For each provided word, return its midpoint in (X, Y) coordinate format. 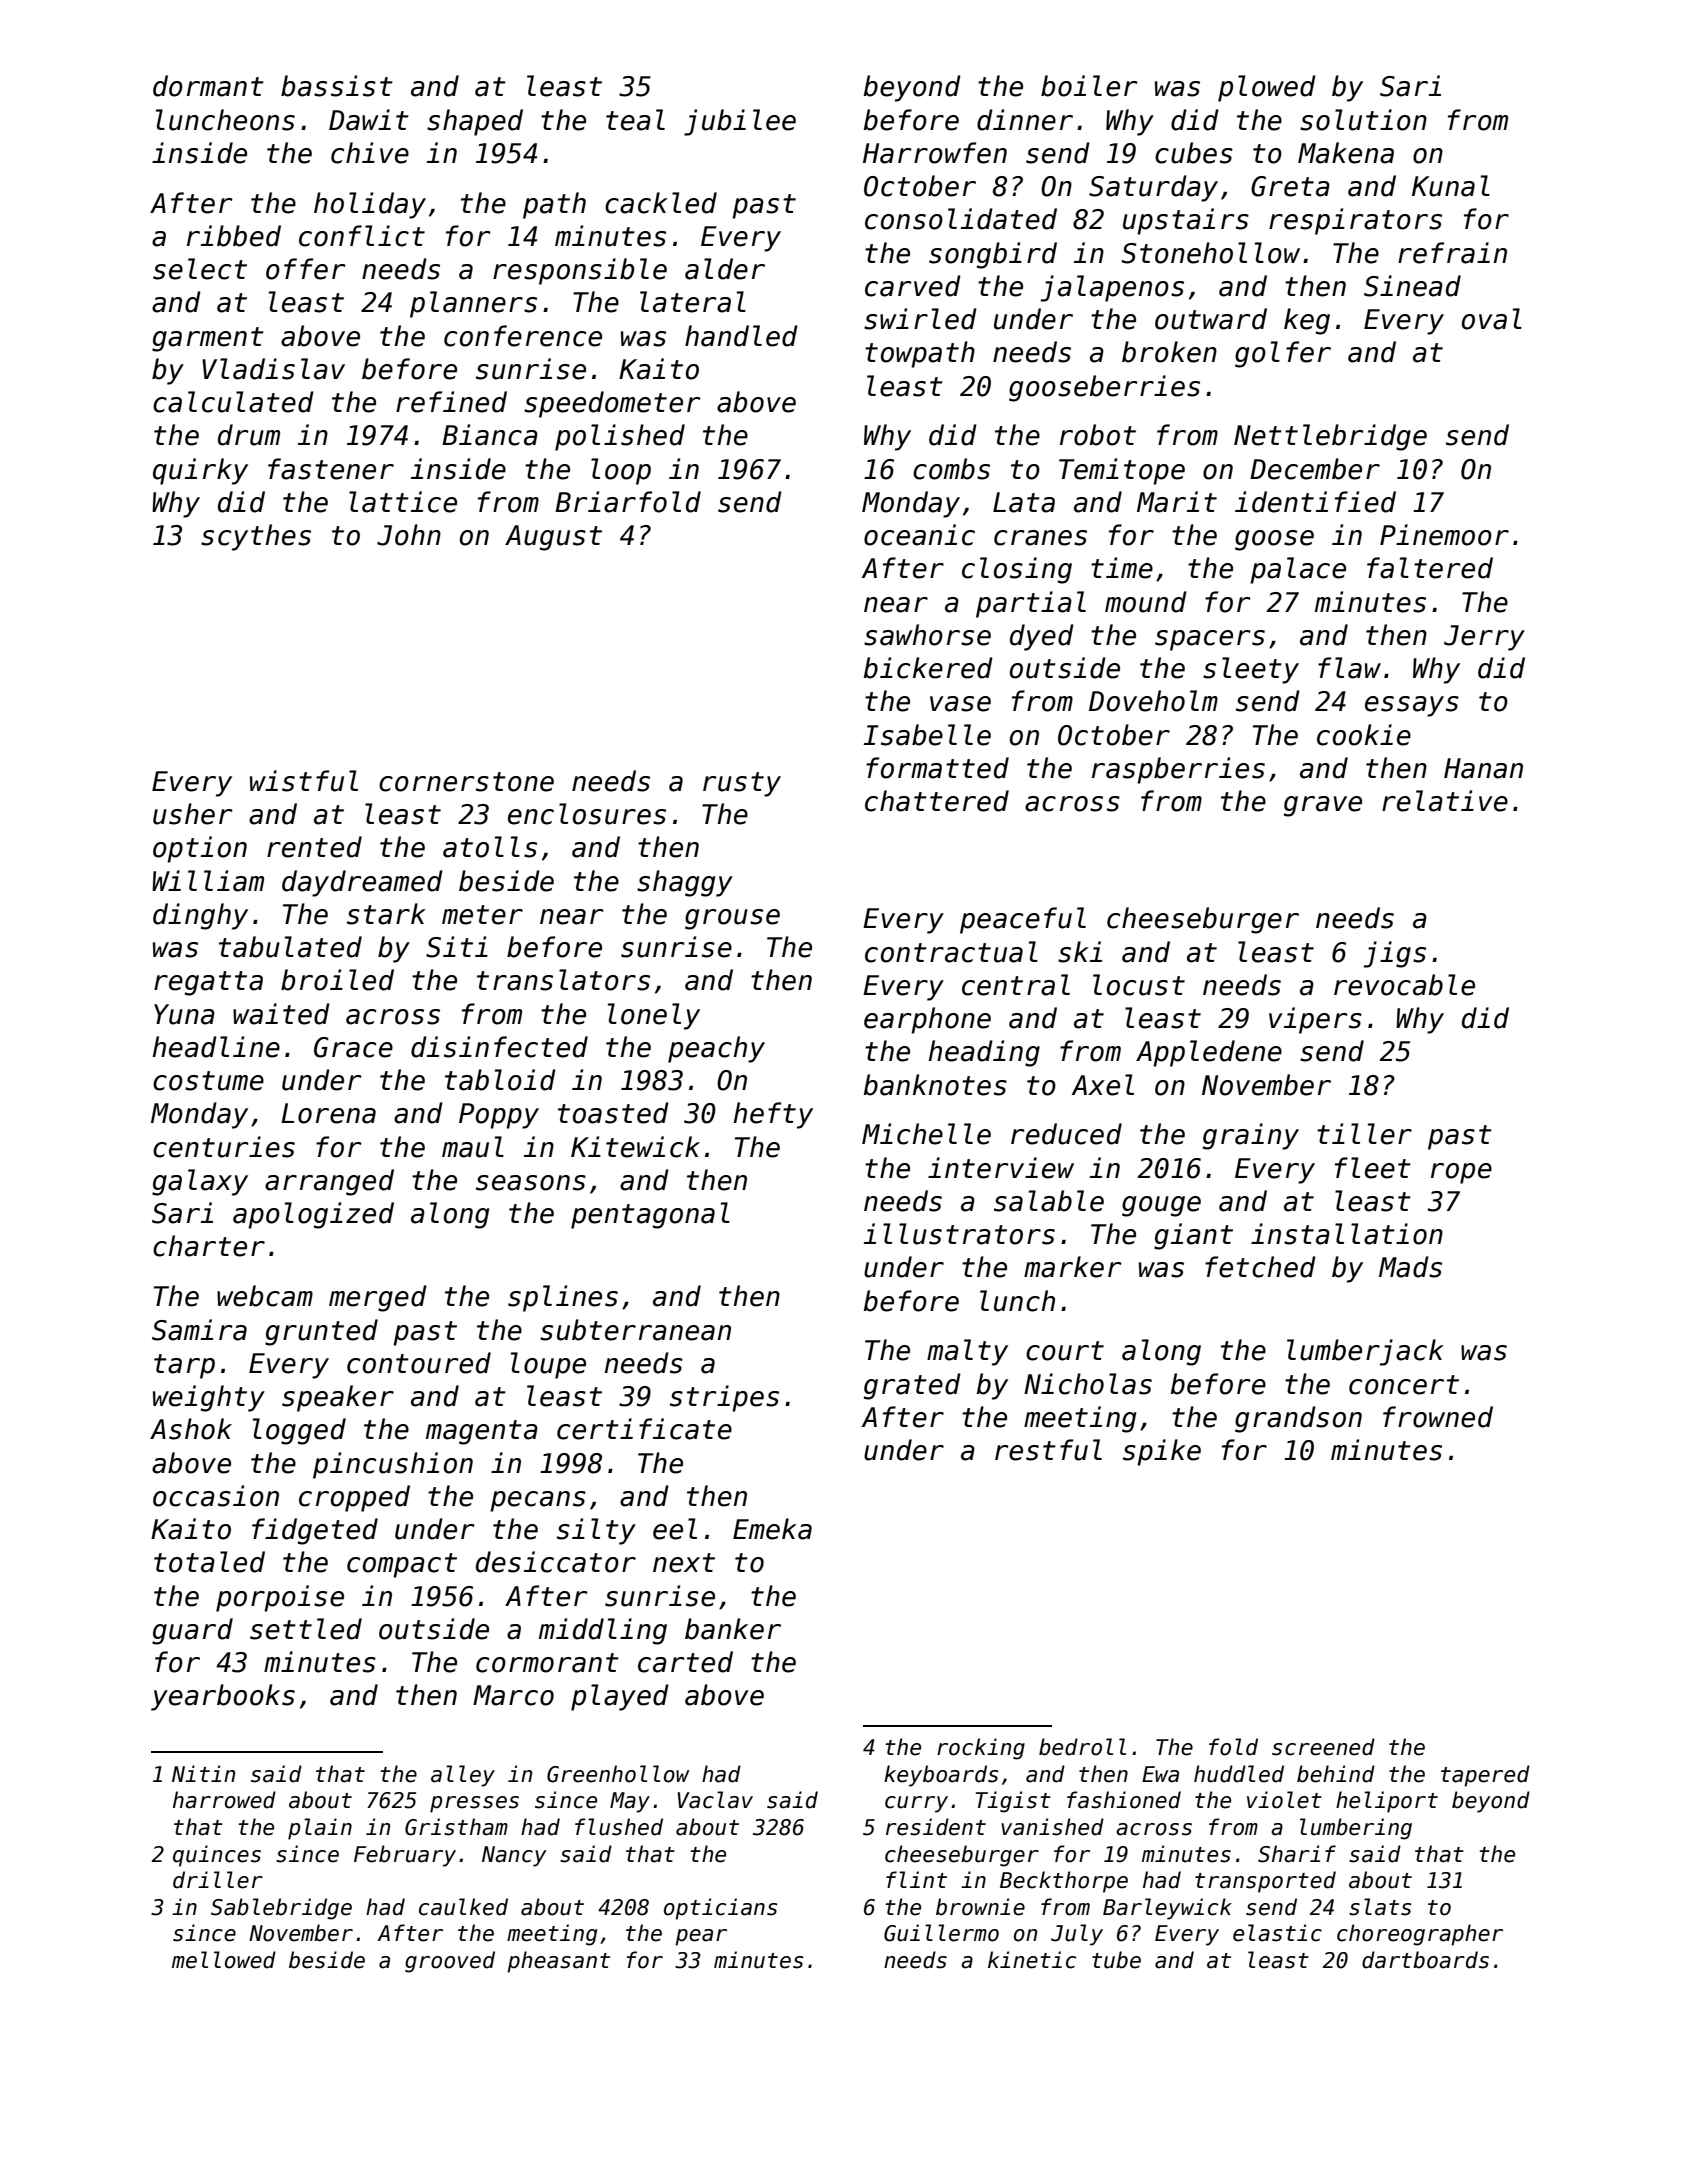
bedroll (1082, 1747)
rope (1461, 1173)
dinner (1025, 120)
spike (1162, 1452)
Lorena (328, 1113)
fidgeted (315, 1531)
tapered (1485, 1776)
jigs (1395, 954)
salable (1049, 1201)
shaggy (685, 883)
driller (218, 1880)
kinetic (1032, 1960)
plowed (1267, 88)
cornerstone (466, 782)
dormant (208, 86)
